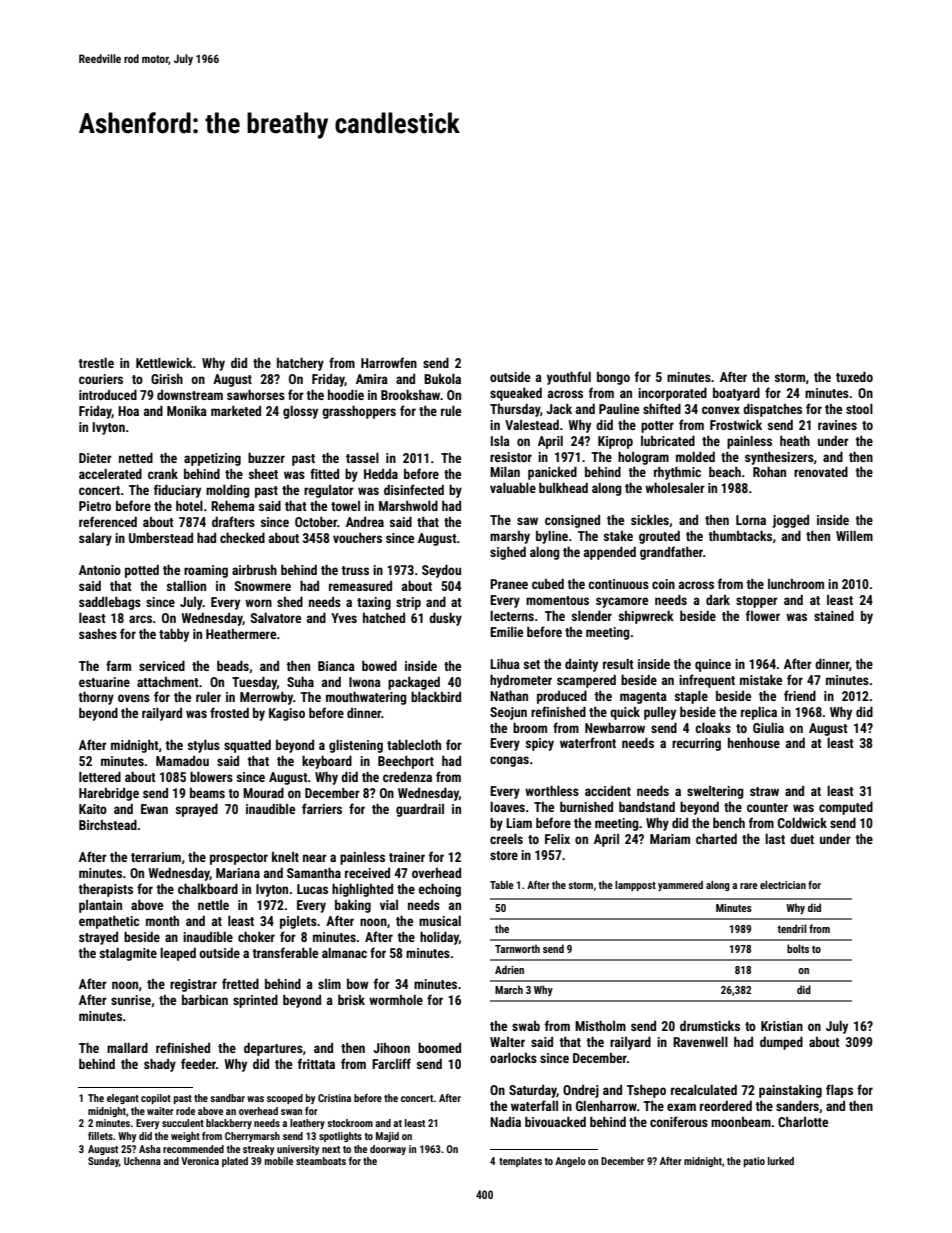  What do you see at coordinates (93, 809) in the screenshot?
I see `Kaito` at bounding box center [93, 809].
